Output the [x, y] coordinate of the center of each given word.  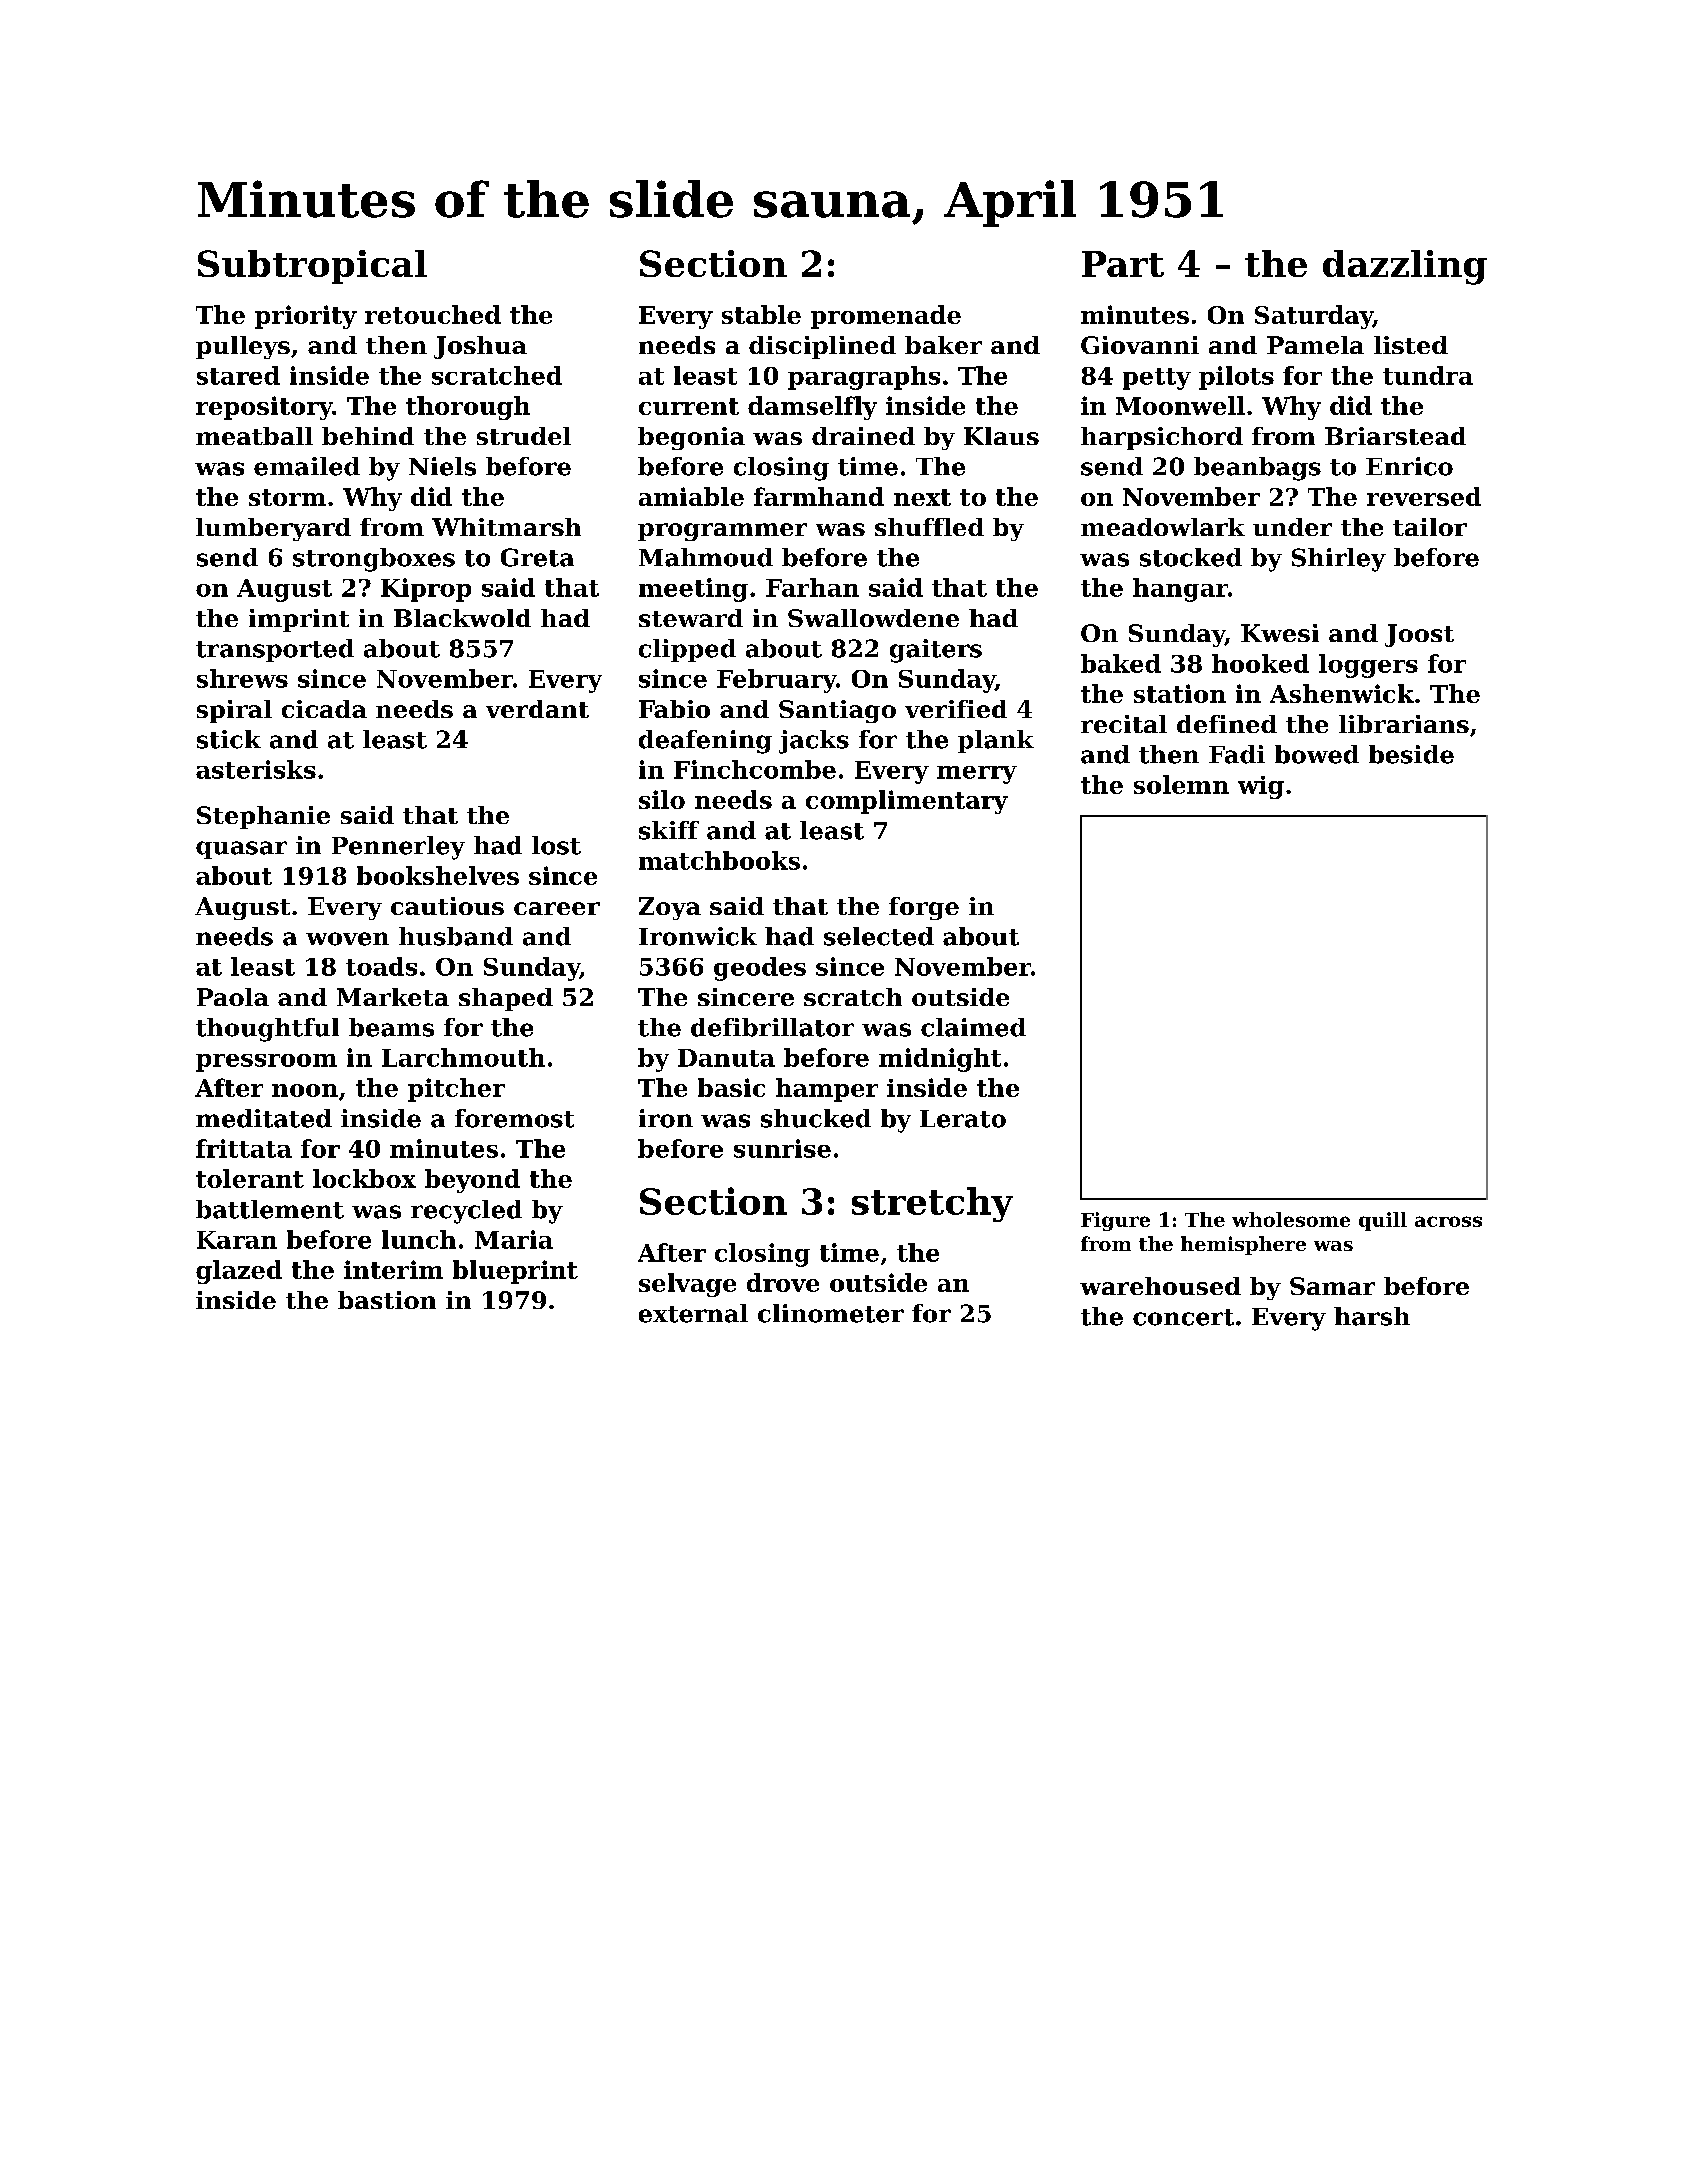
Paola [233, 997]
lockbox [364, 1178]
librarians [1404, 724]
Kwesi [1280, 633]
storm [287, 497]
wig [1261, 787]
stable [761, 314]
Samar [1332, 1286]
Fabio [674, 709]
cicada [324, 709]
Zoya [670, 908]
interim [393, 1269]
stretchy [932, 1204]
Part [1123, 264]
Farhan [812, 587]
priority [306, 317]
